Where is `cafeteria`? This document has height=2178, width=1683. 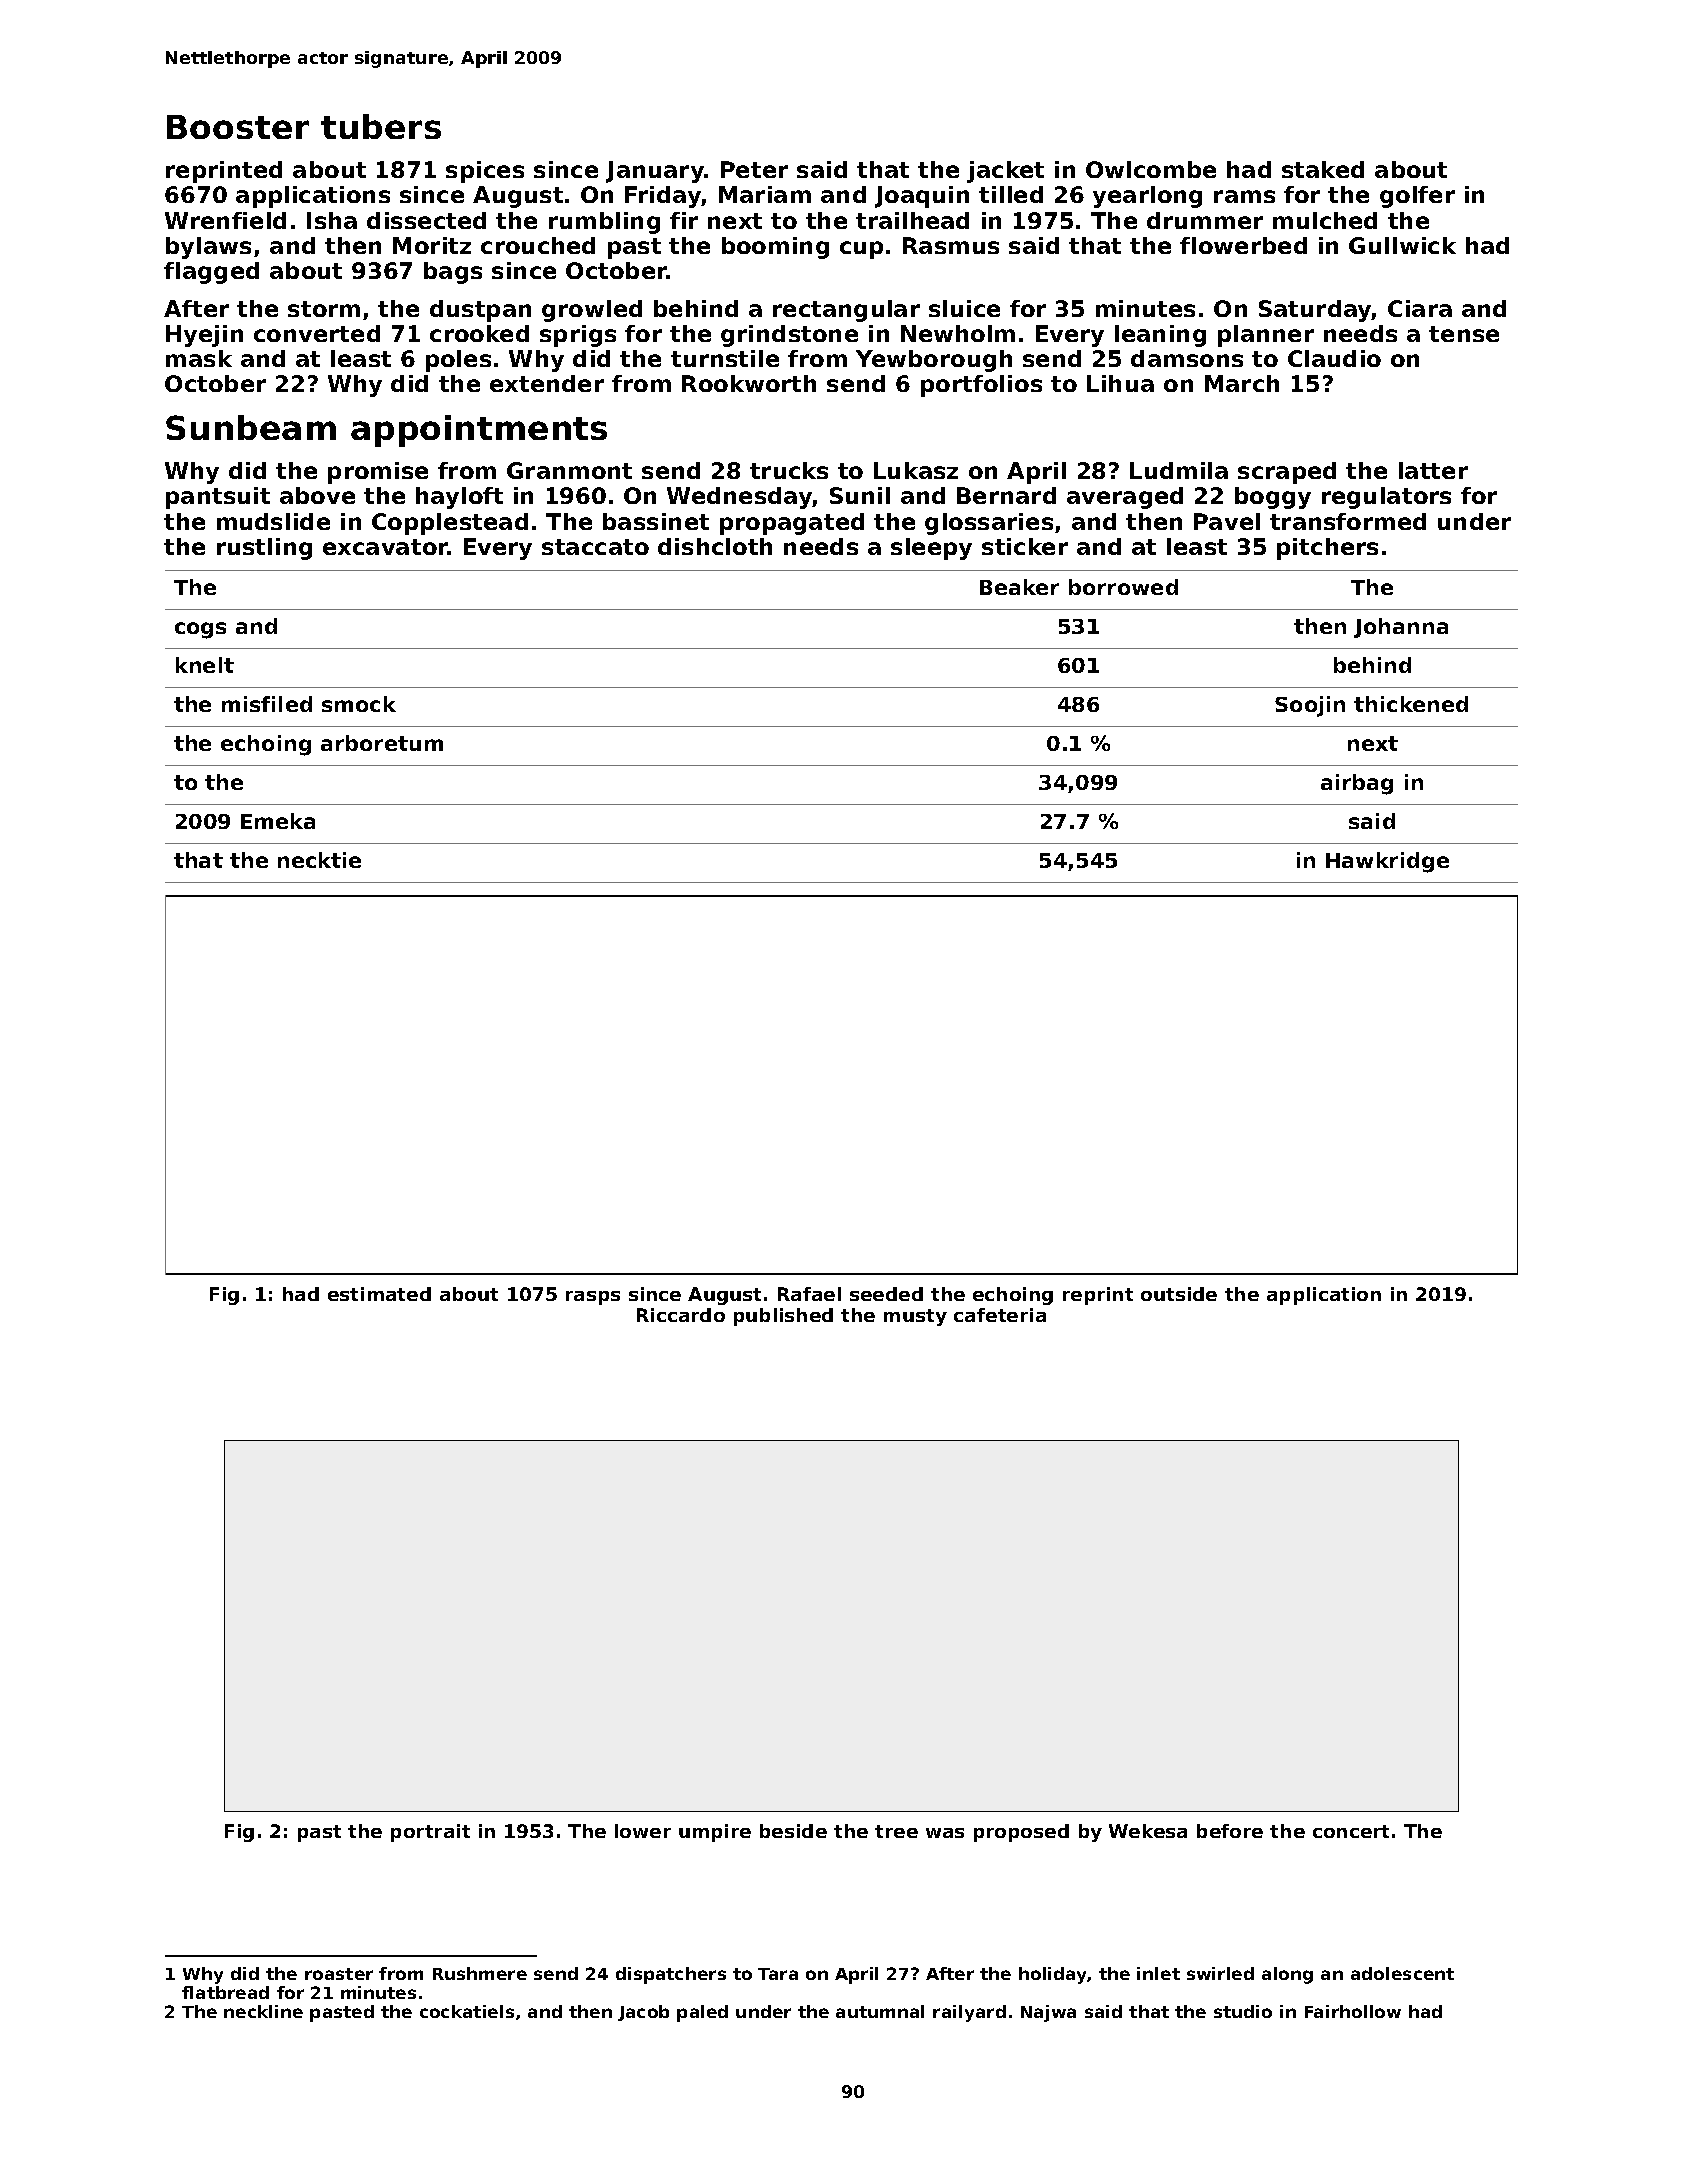
cafeteria is located at coordinates (1000, 1315).
